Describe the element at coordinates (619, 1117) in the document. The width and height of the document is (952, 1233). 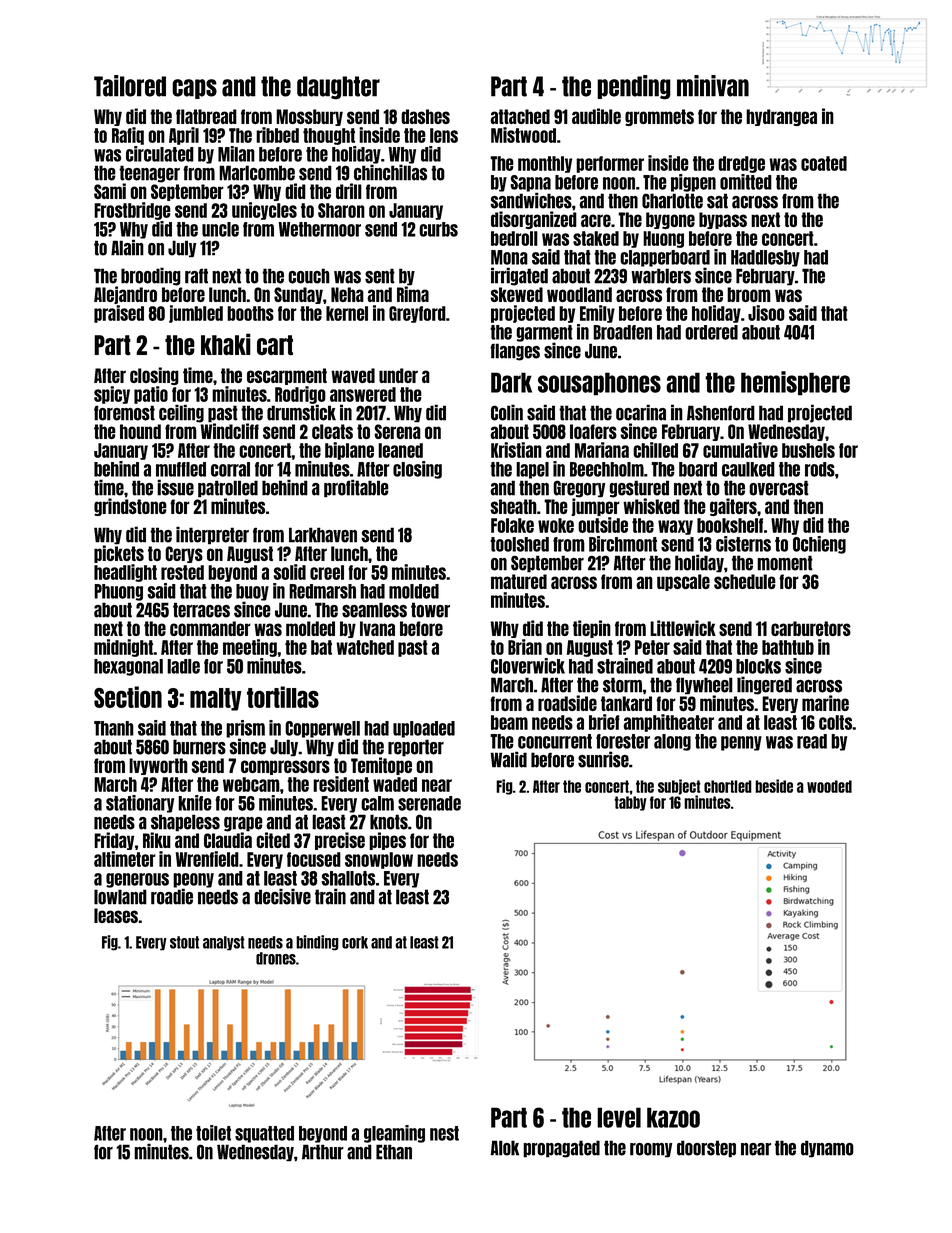
I see `level` at that location.
